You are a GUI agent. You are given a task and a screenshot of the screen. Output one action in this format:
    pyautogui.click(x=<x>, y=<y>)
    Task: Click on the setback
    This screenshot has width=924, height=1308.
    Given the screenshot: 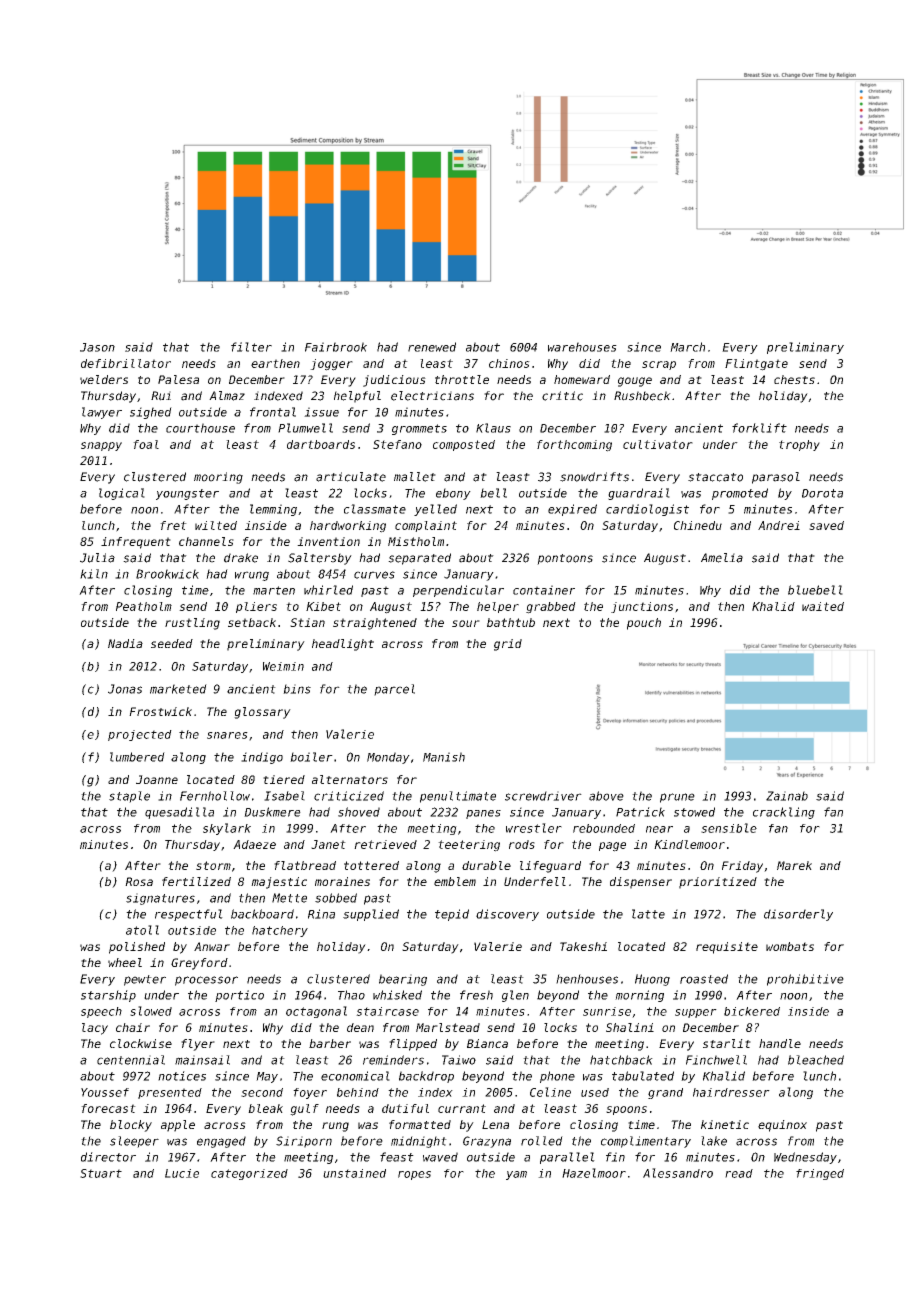 What is the action you would take?
    pyautogui.click(x=252, y=622)
